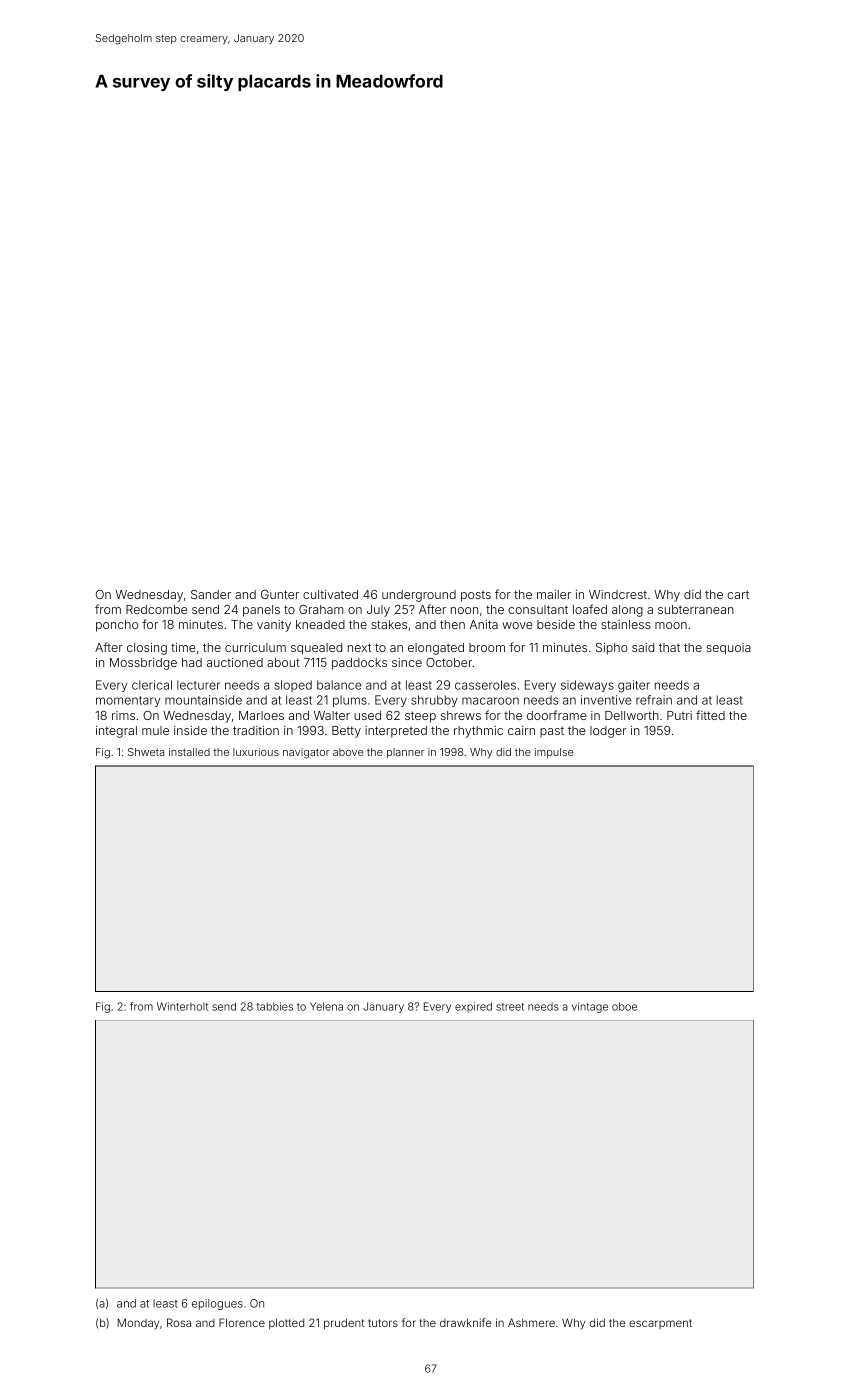 This screenshot has width=849, height=1400. I want to click on drawknife, so click(466, 1322).
